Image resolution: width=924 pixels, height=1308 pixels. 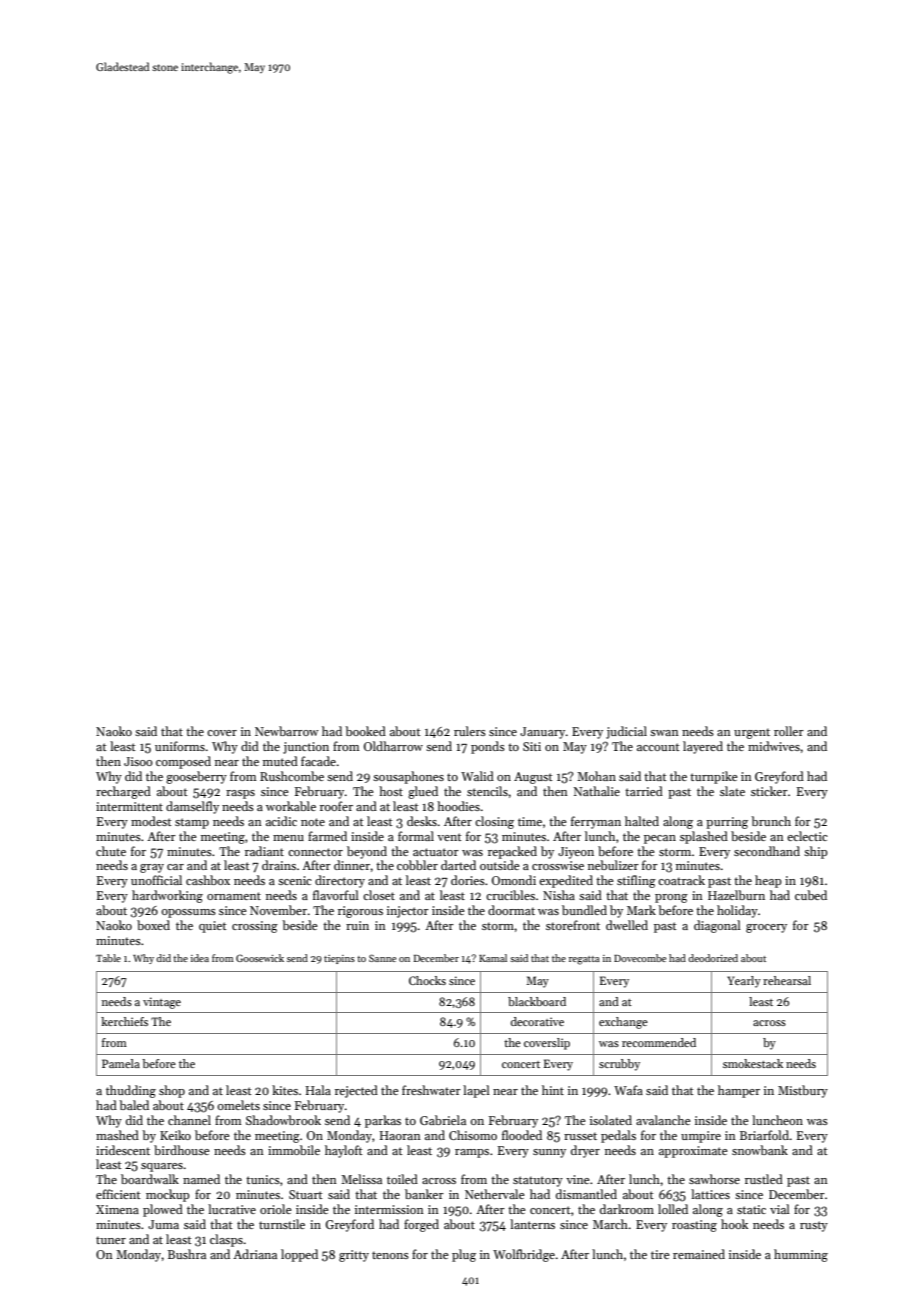 I want to click on January, so click(x=542, y=733).
